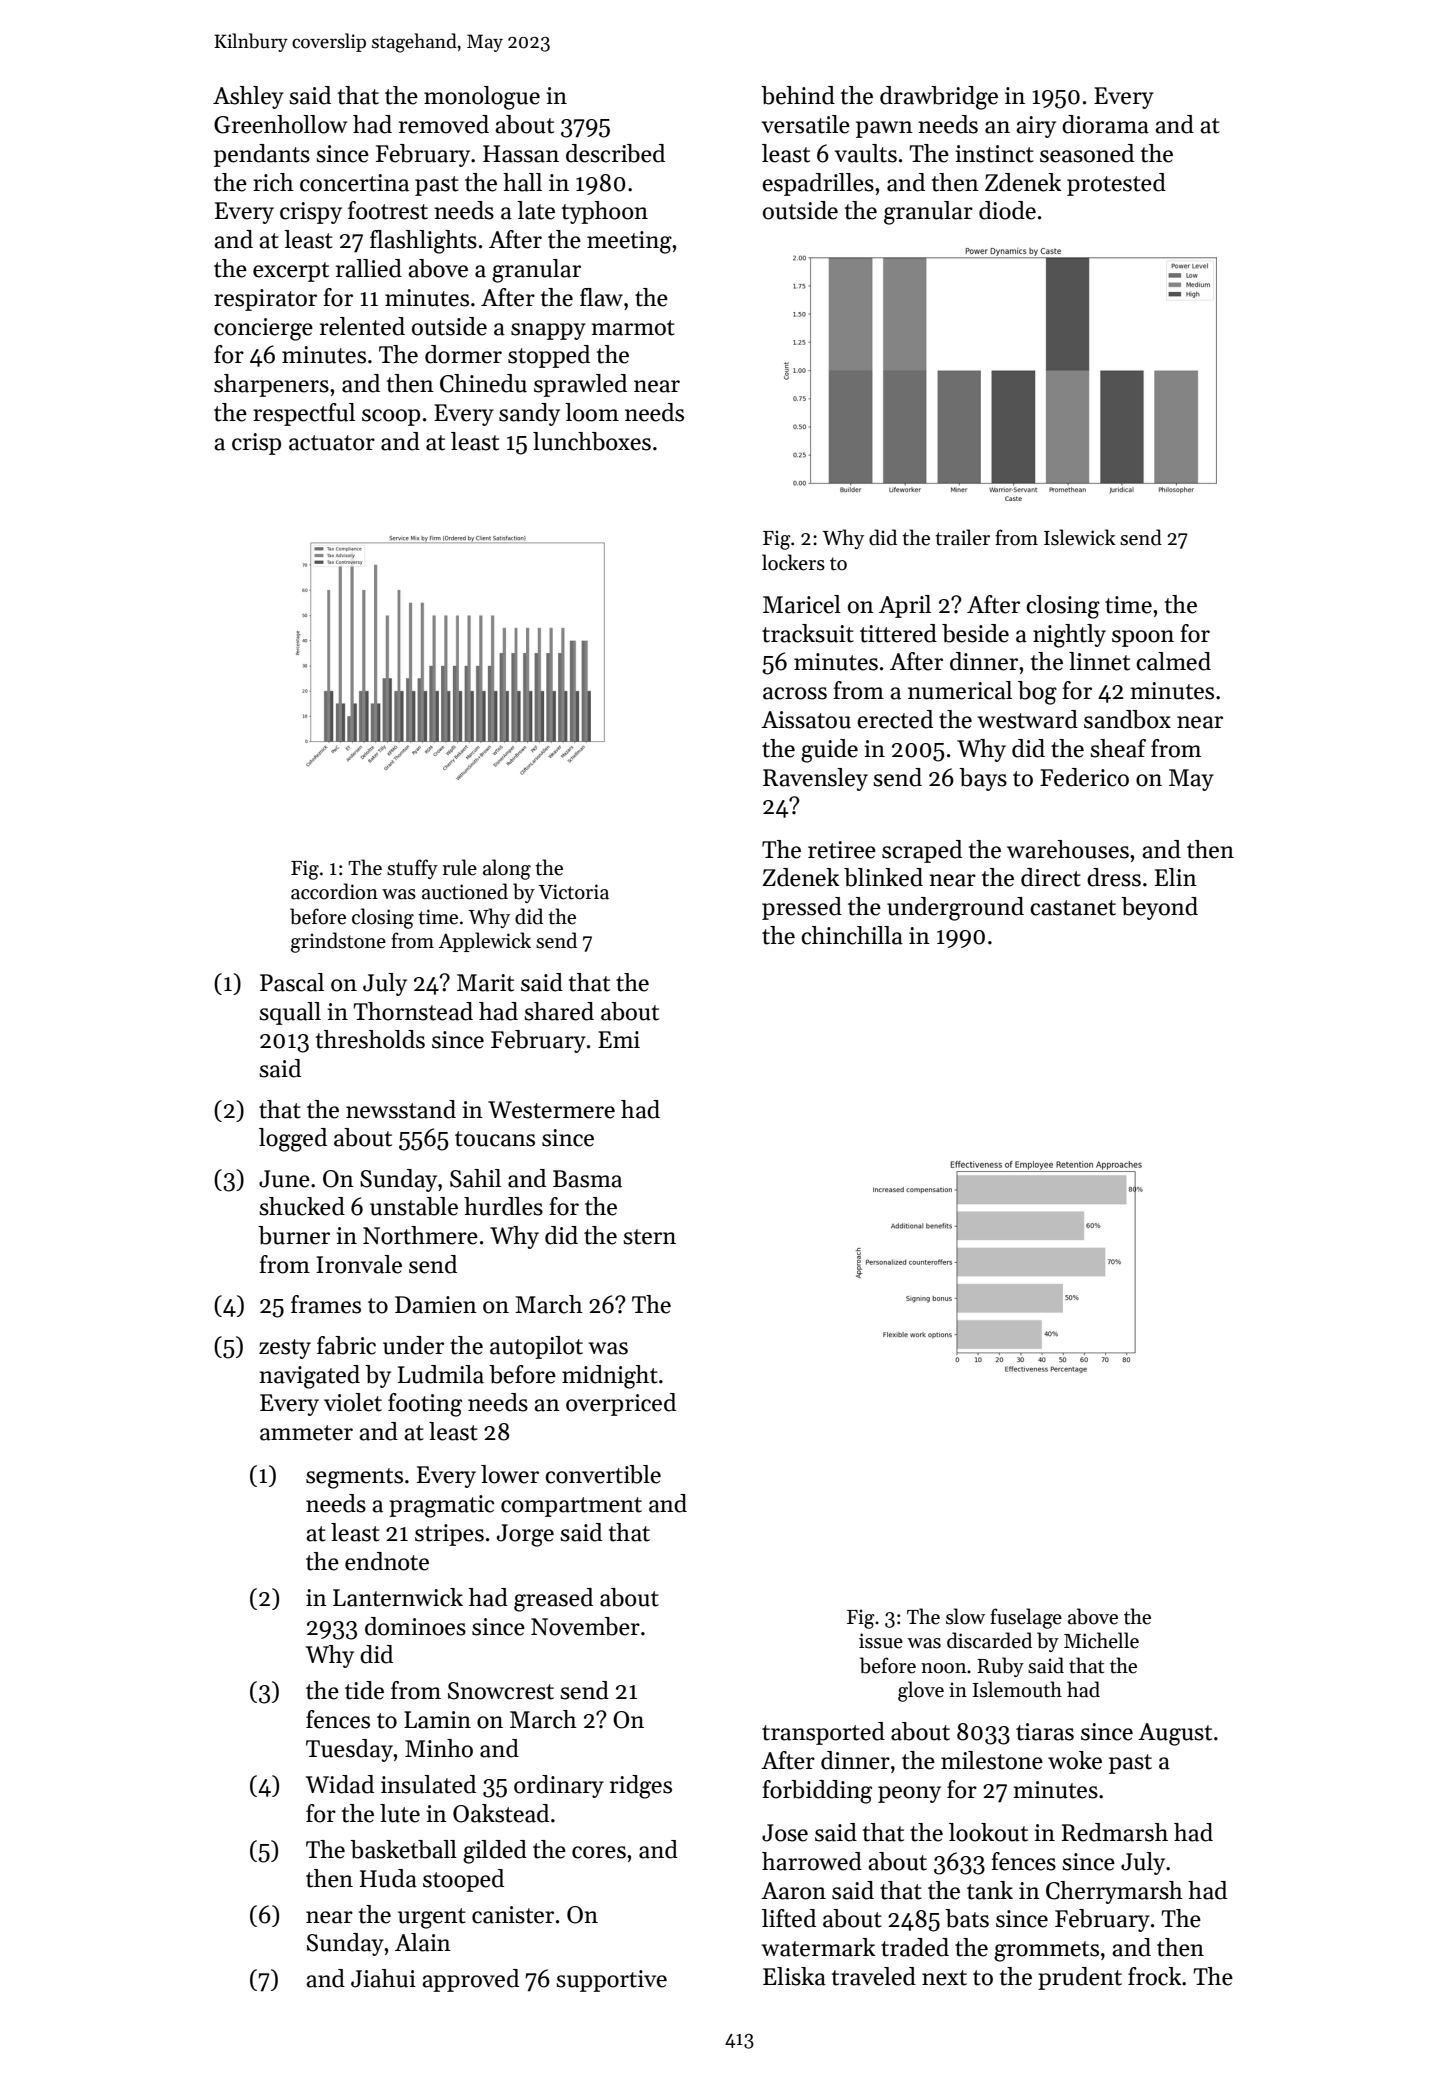 The width and height of the document is (1450, 2100). What do you see at coordinates (975, 633) in the document?
I see `beside` at bounding box center [975, 633].
